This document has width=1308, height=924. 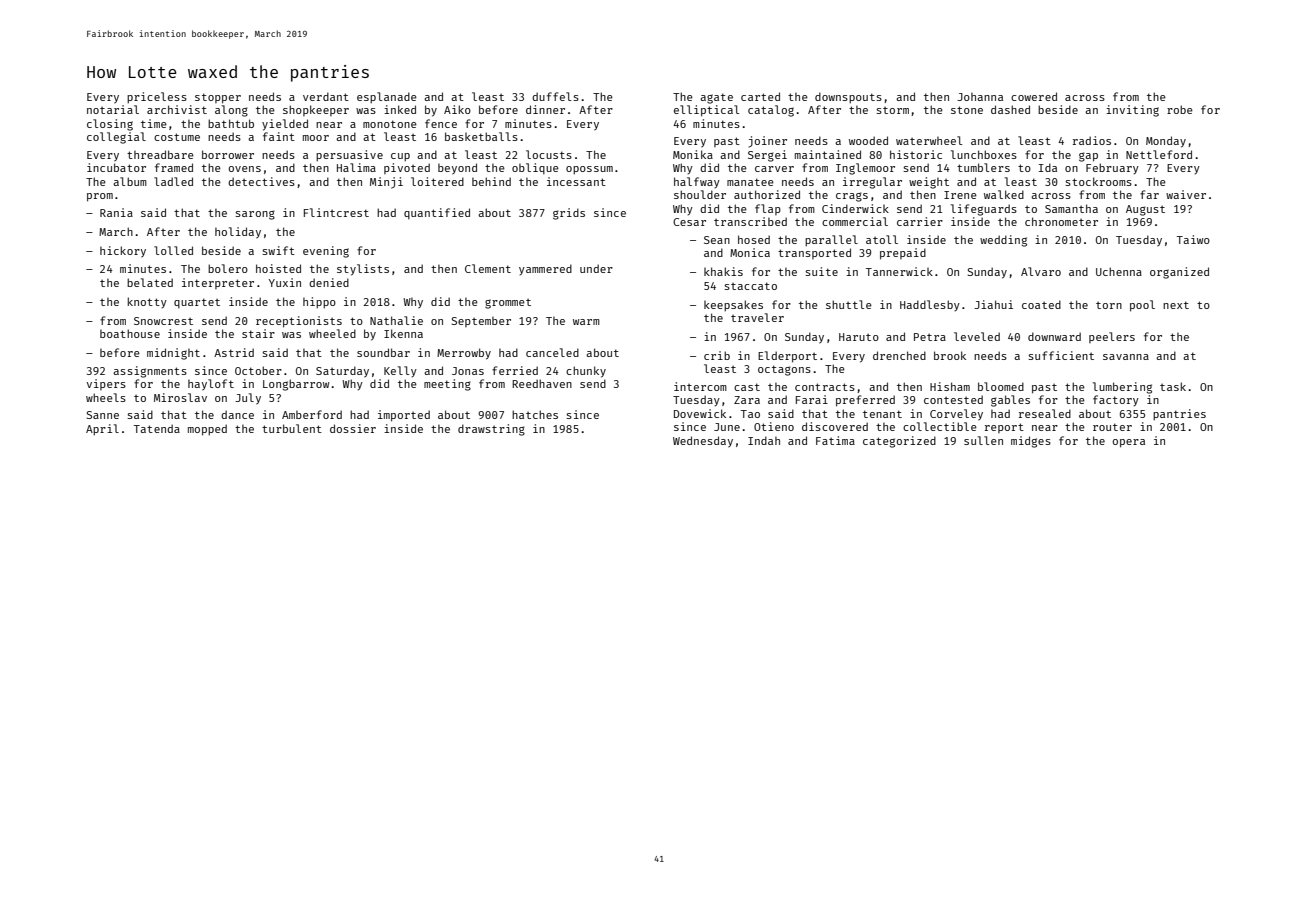 I want to click on shoulder, so click(x=700, y=194).
